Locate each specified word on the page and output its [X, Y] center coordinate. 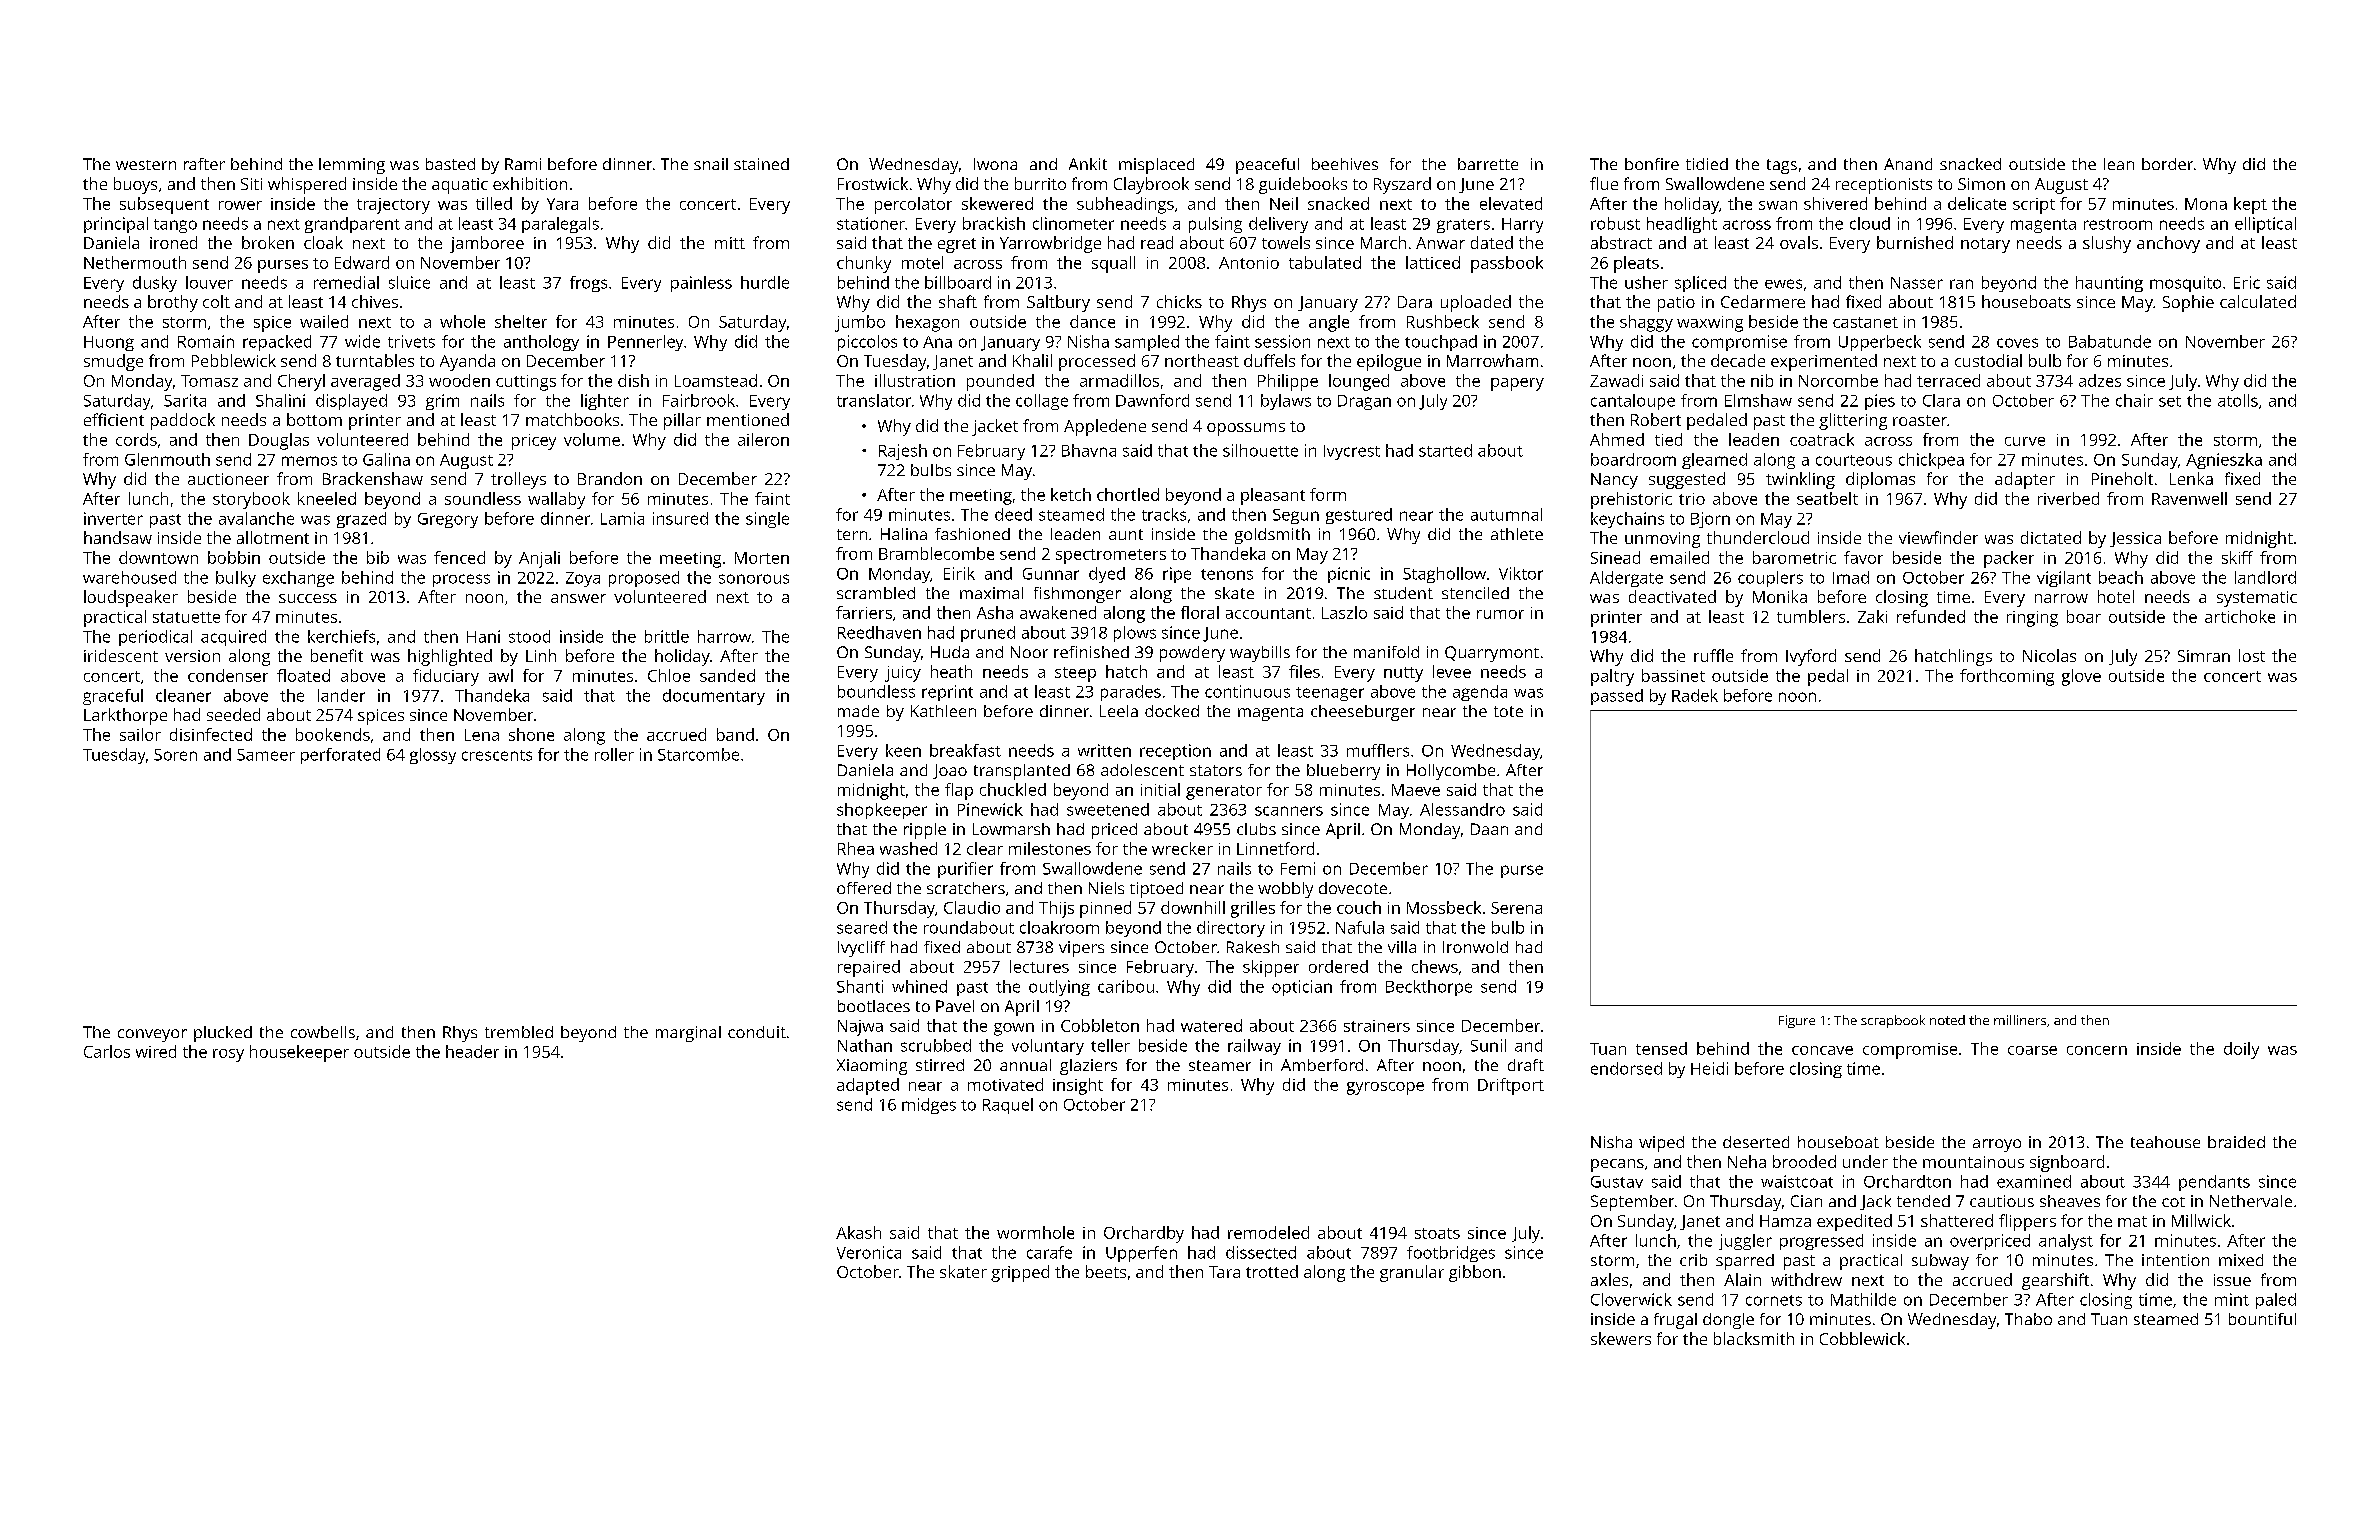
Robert [1656, 419]
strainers [1377, 1026]
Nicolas [2049, 655]
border [2167, 164]
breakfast [965, 750]
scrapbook [1893, 1021]
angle [1329, 323]
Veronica [869, 1252]
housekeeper [299, 1053]
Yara [562, 204]
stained [761, 164]
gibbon [1475, 1273]
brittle [667, 636]
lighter [605, 402]
